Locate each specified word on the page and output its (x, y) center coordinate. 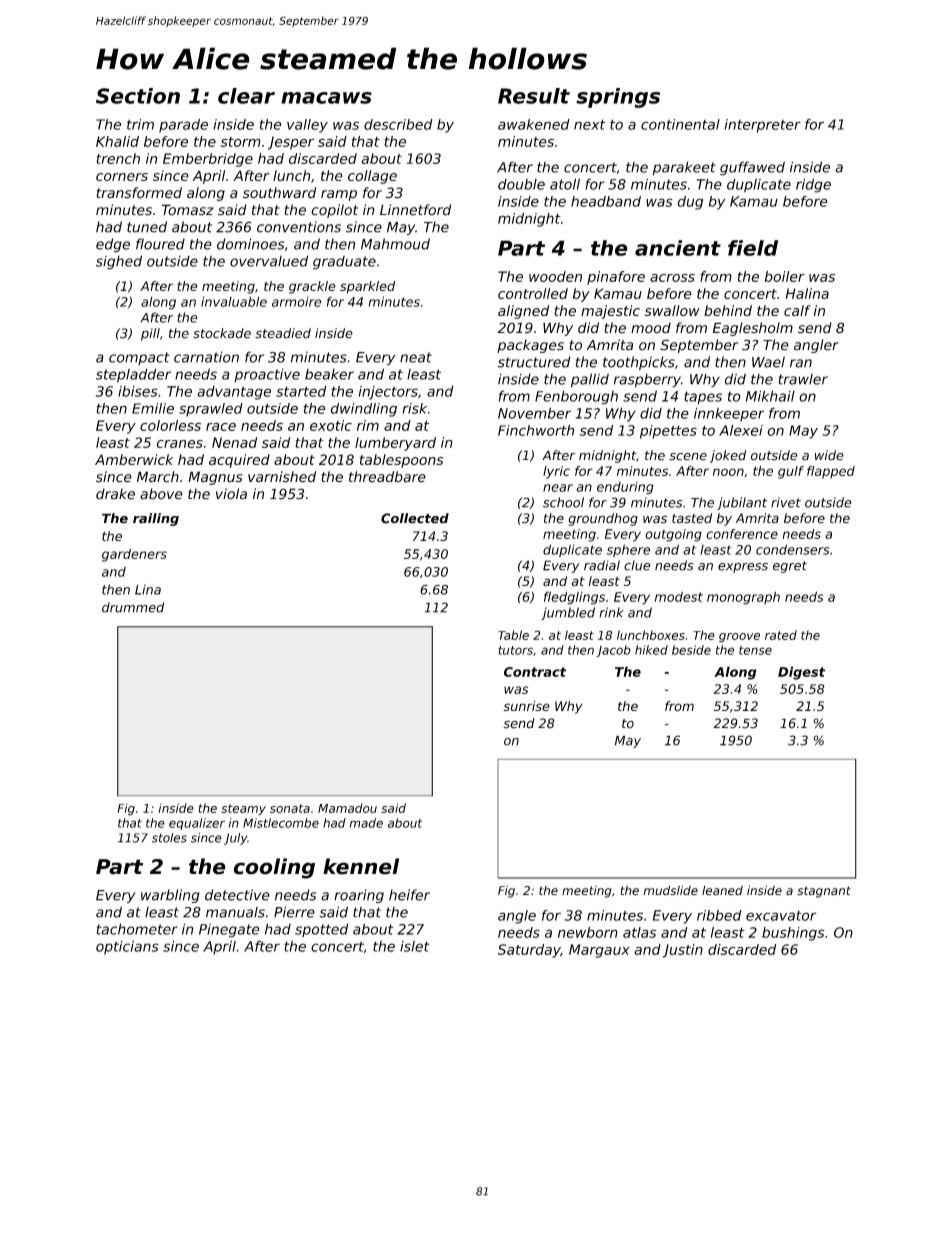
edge (113, 245)
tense (755, 650)
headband (606, 201)
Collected (415, 518)
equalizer (197, 824)
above (161, 494)
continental (680, 124)
